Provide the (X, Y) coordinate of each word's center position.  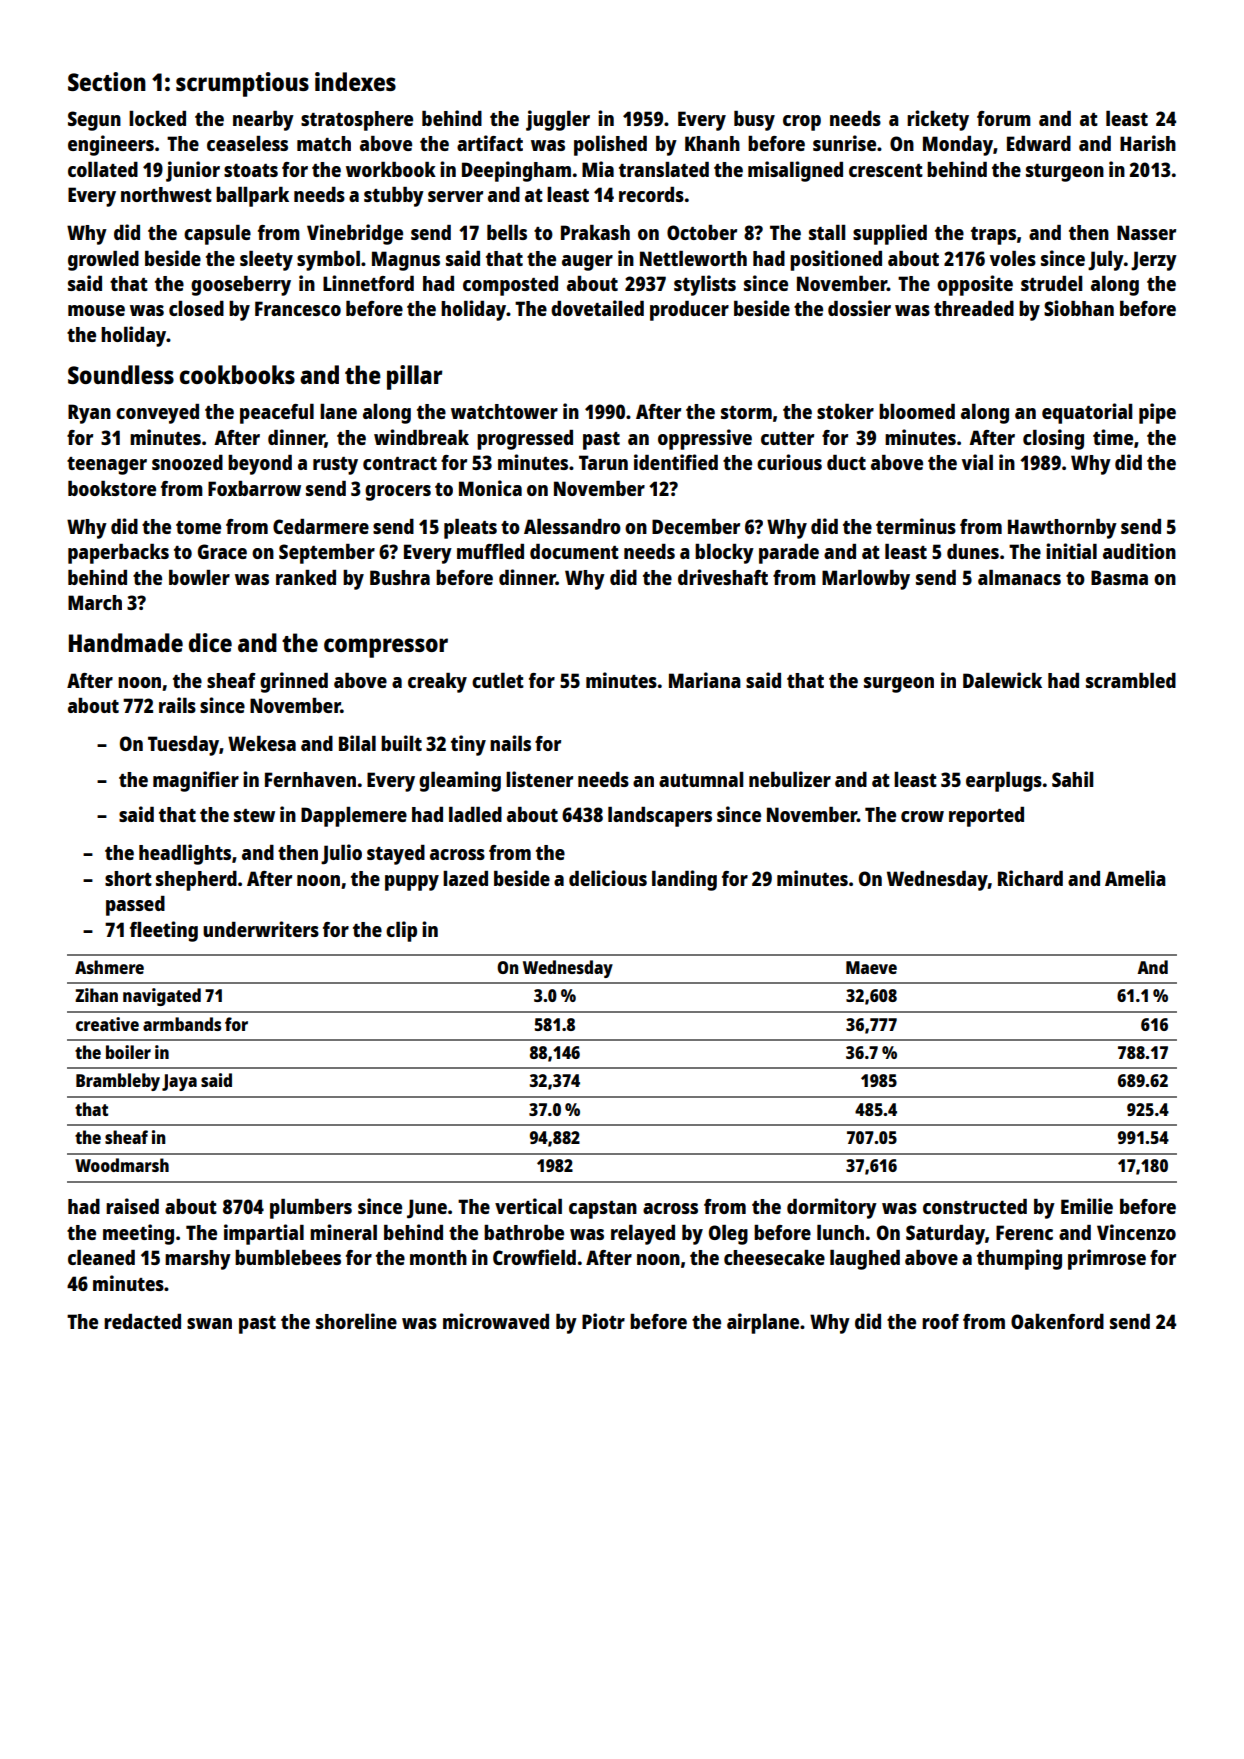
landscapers (660, 817)
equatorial (1087, 413)
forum (1004, 118)
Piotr (603, 1321)
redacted (142, 1321)
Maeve (871, 967)
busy (754, 121)
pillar (414, 377)
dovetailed (597, 308)
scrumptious (242, 84)
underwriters (261, 929)
